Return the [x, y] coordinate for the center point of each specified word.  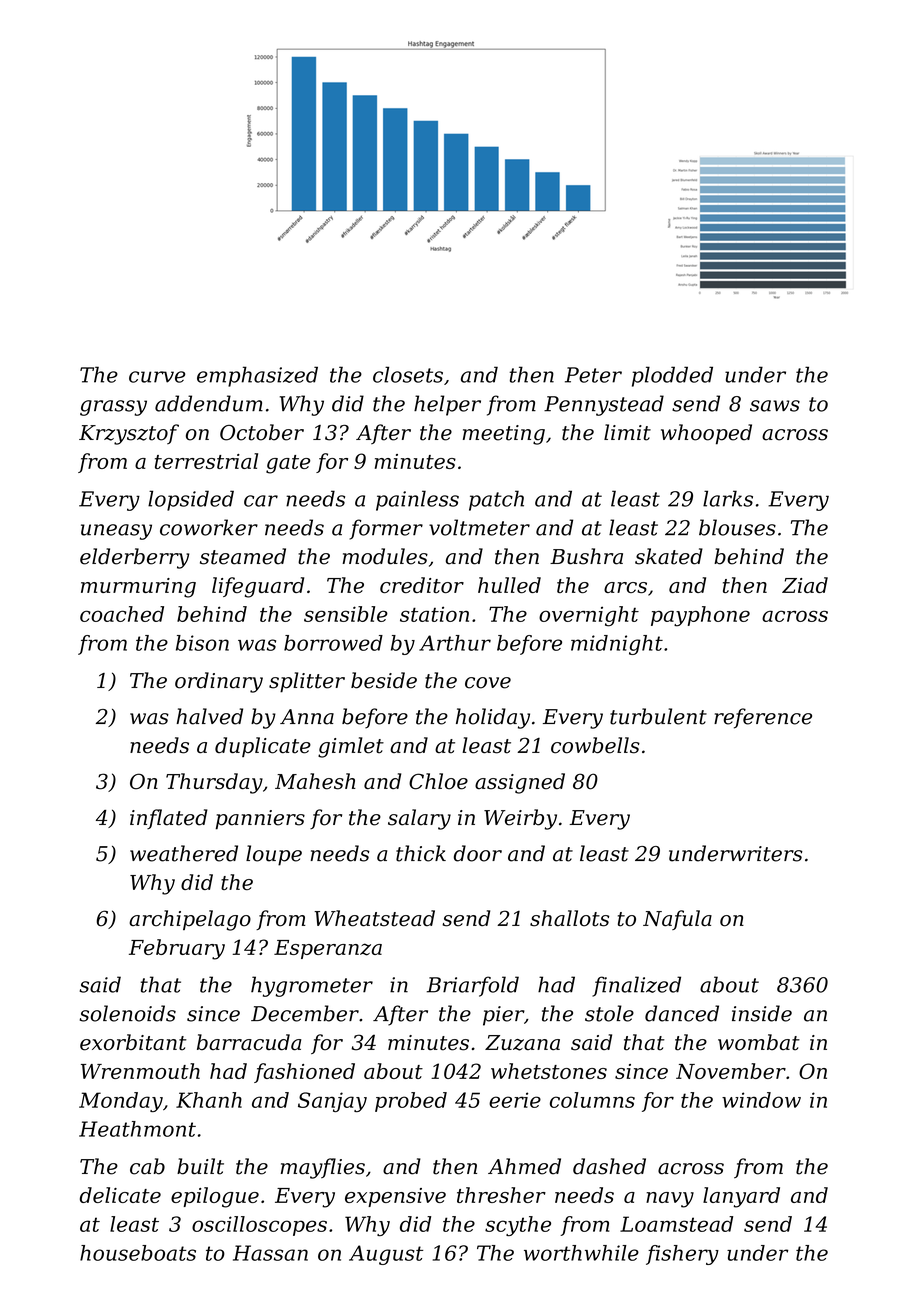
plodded [672, 376]
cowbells [595, 745]
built [200, 1166]
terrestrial [206, 461]
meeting [504, 435]
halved [209, 716]
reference [763, 718]
